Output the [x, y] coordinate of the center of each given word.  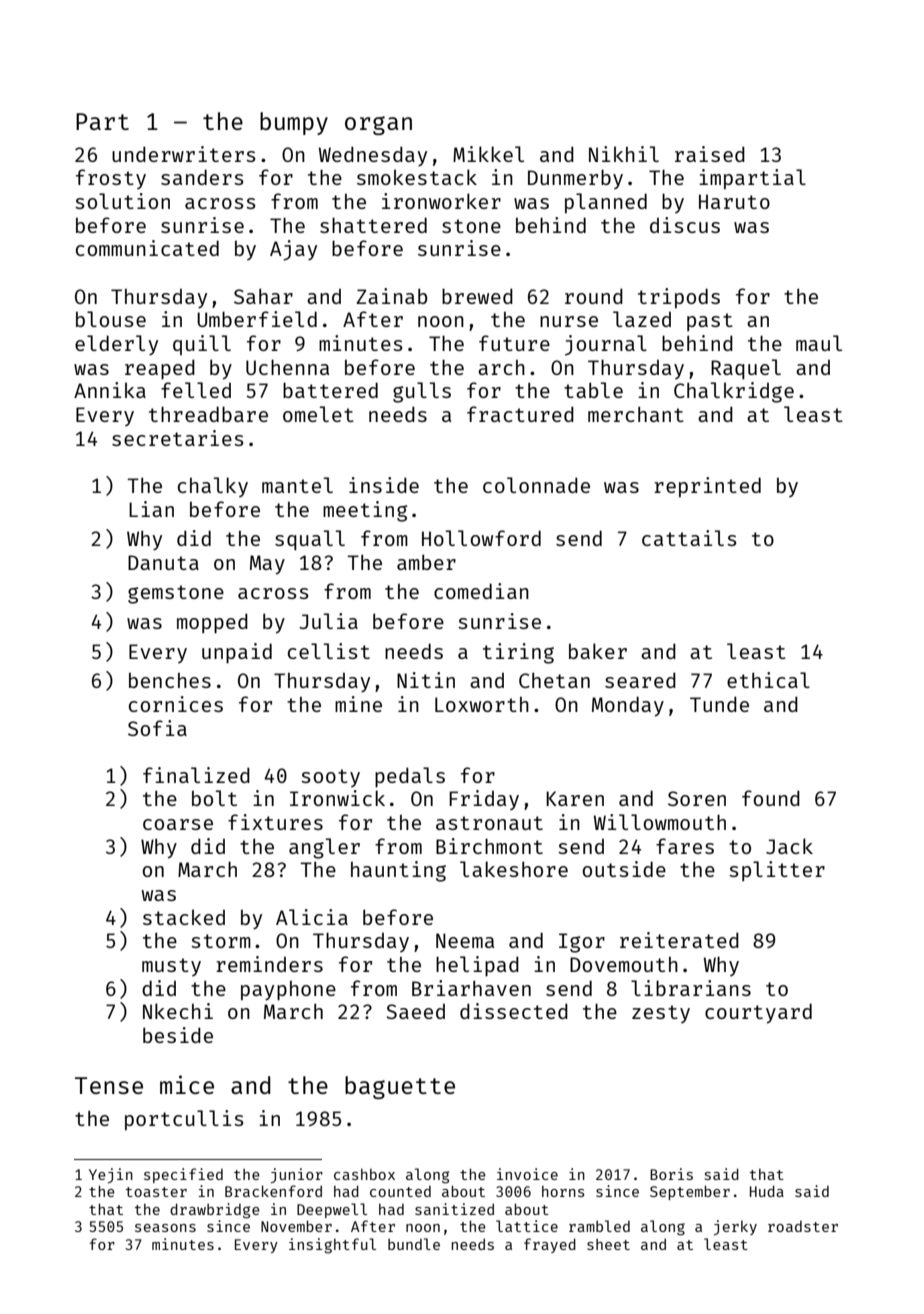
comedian [481, 591]
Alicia [312, 917]
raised [710, 154]
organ [378, 125]
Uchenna [287, 367]
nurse [569, 321]
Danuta [163, 562]
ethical [768, 680]
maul [819, 343]
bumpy [294, 123]
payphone [288, 991]
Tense [109, 1085]
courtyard [758, 1013]
